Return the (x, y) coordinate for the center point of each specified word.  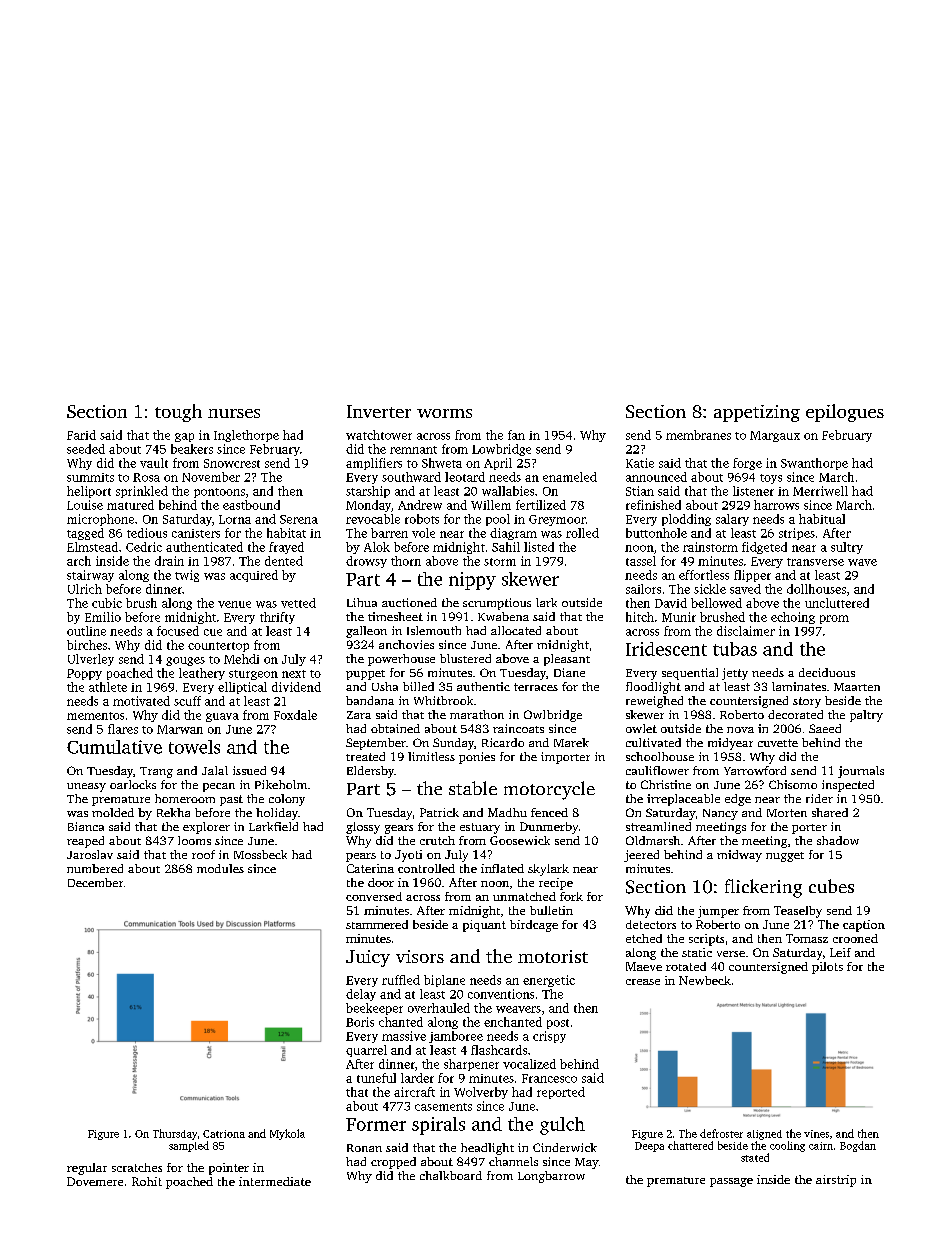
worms (444, 413)
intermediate (275, 1181)
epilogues (845, 413)
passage (731, 1182)
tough (178, 413)
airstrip (836, 1181)
